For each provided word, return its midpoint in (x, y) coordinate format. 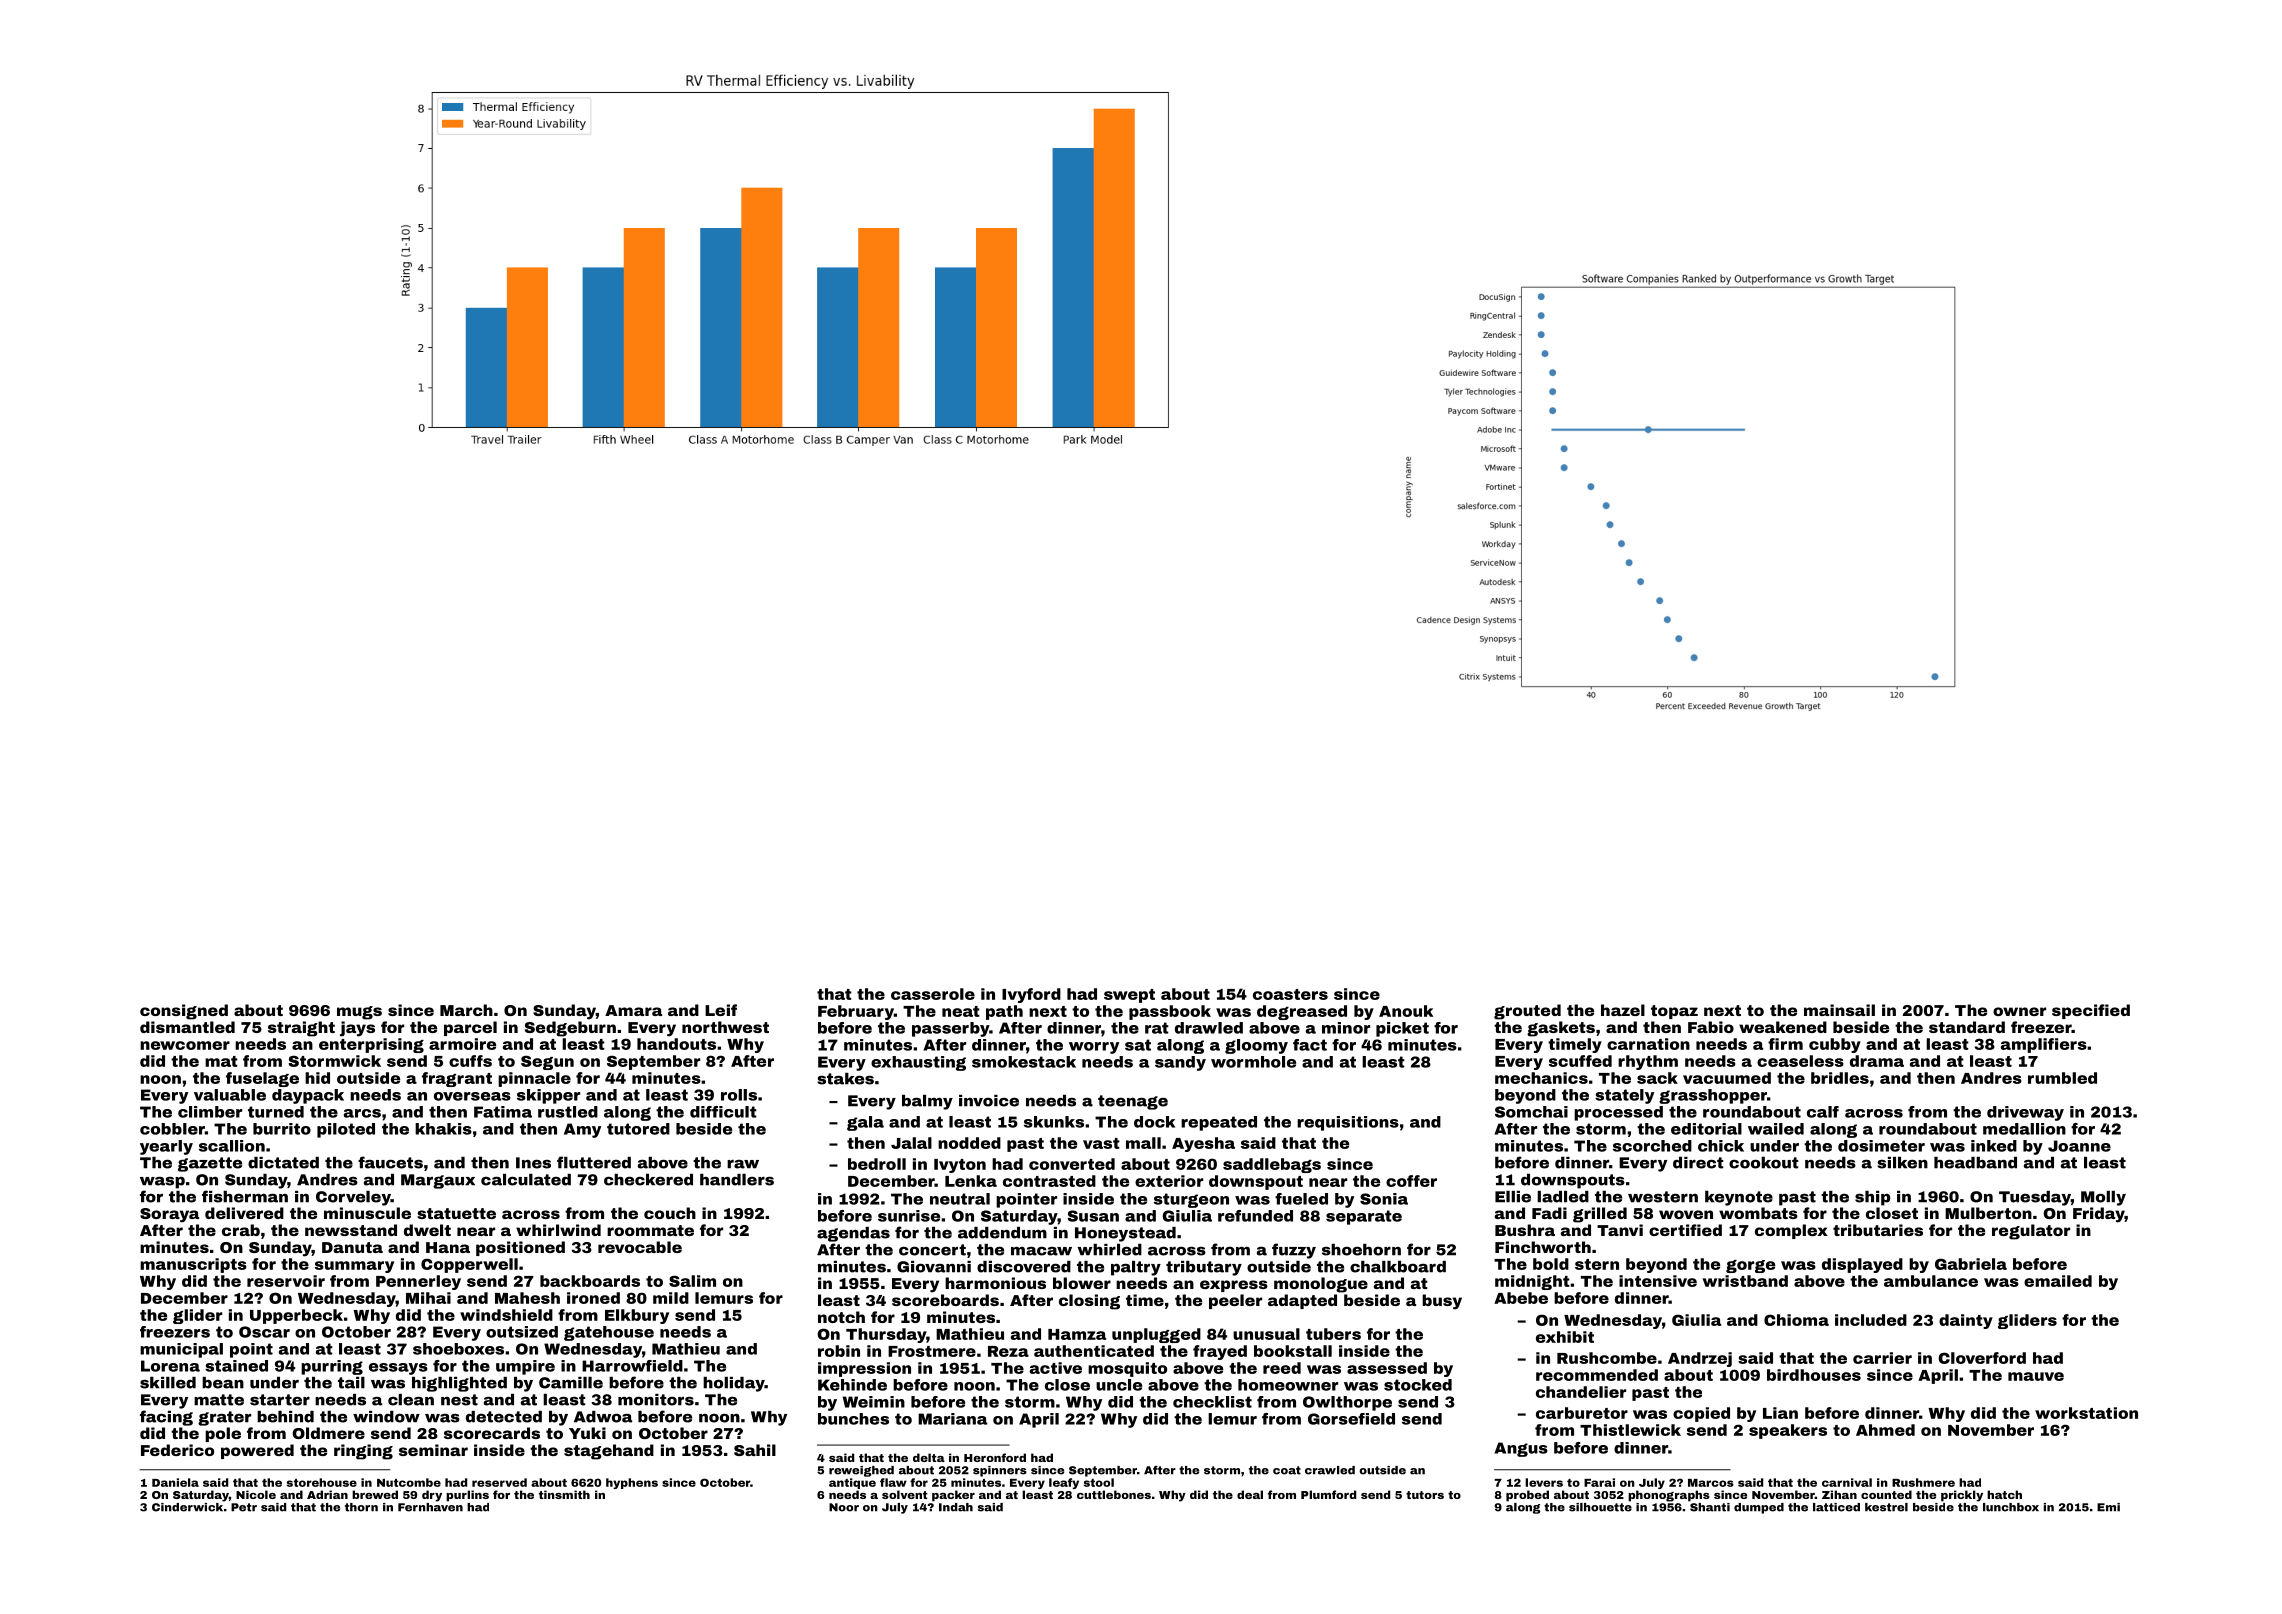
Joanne (2079, 1146)
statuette (456, 1213)
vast (1101, 1143)
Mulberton (1988, 1213)
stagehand (609, 1452)
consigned (184, 1012)
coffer (1411, 1181)
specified (2091, 1011)
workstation (2086, 1413)
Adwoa (603, 1417)
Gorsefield (1351, 1419)
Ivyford (1031, 995)
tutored (638, 1129)
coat (1287, 1470)
